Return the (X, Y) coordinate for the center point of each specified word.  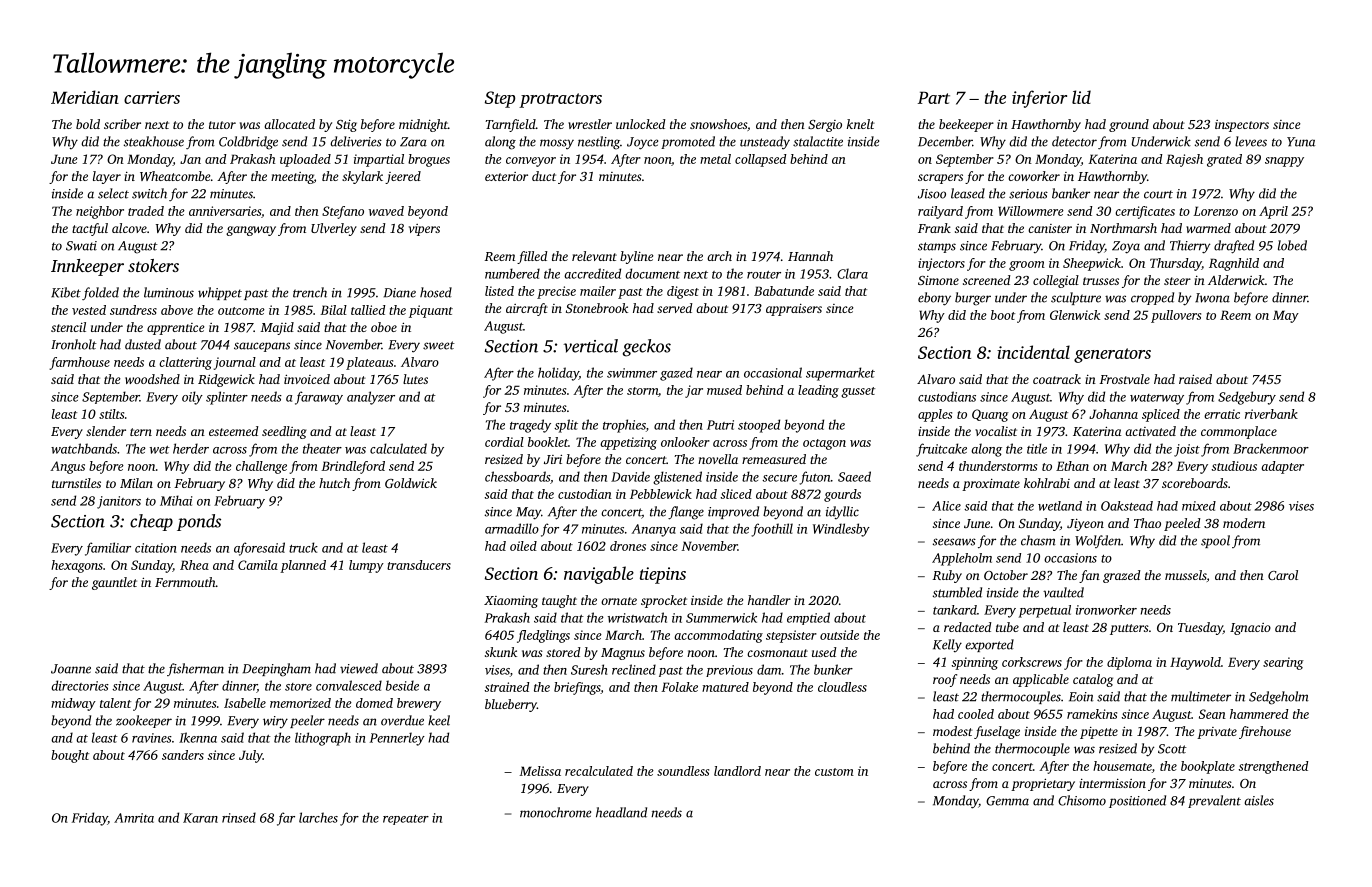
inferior (1039, 99)
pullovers (1176, 316)
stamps (937, 247)
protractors (560, 100)
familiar (108, 549)
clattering (185, 363)
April (1273, 212)
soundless (683, 771)
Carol (1283, 575)
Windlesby (841, 530)
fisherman (195, 669)
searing (1283, 663)
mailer (598, 291)
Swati (81, 246)
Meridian (85, 97)
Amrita (134, 818)
